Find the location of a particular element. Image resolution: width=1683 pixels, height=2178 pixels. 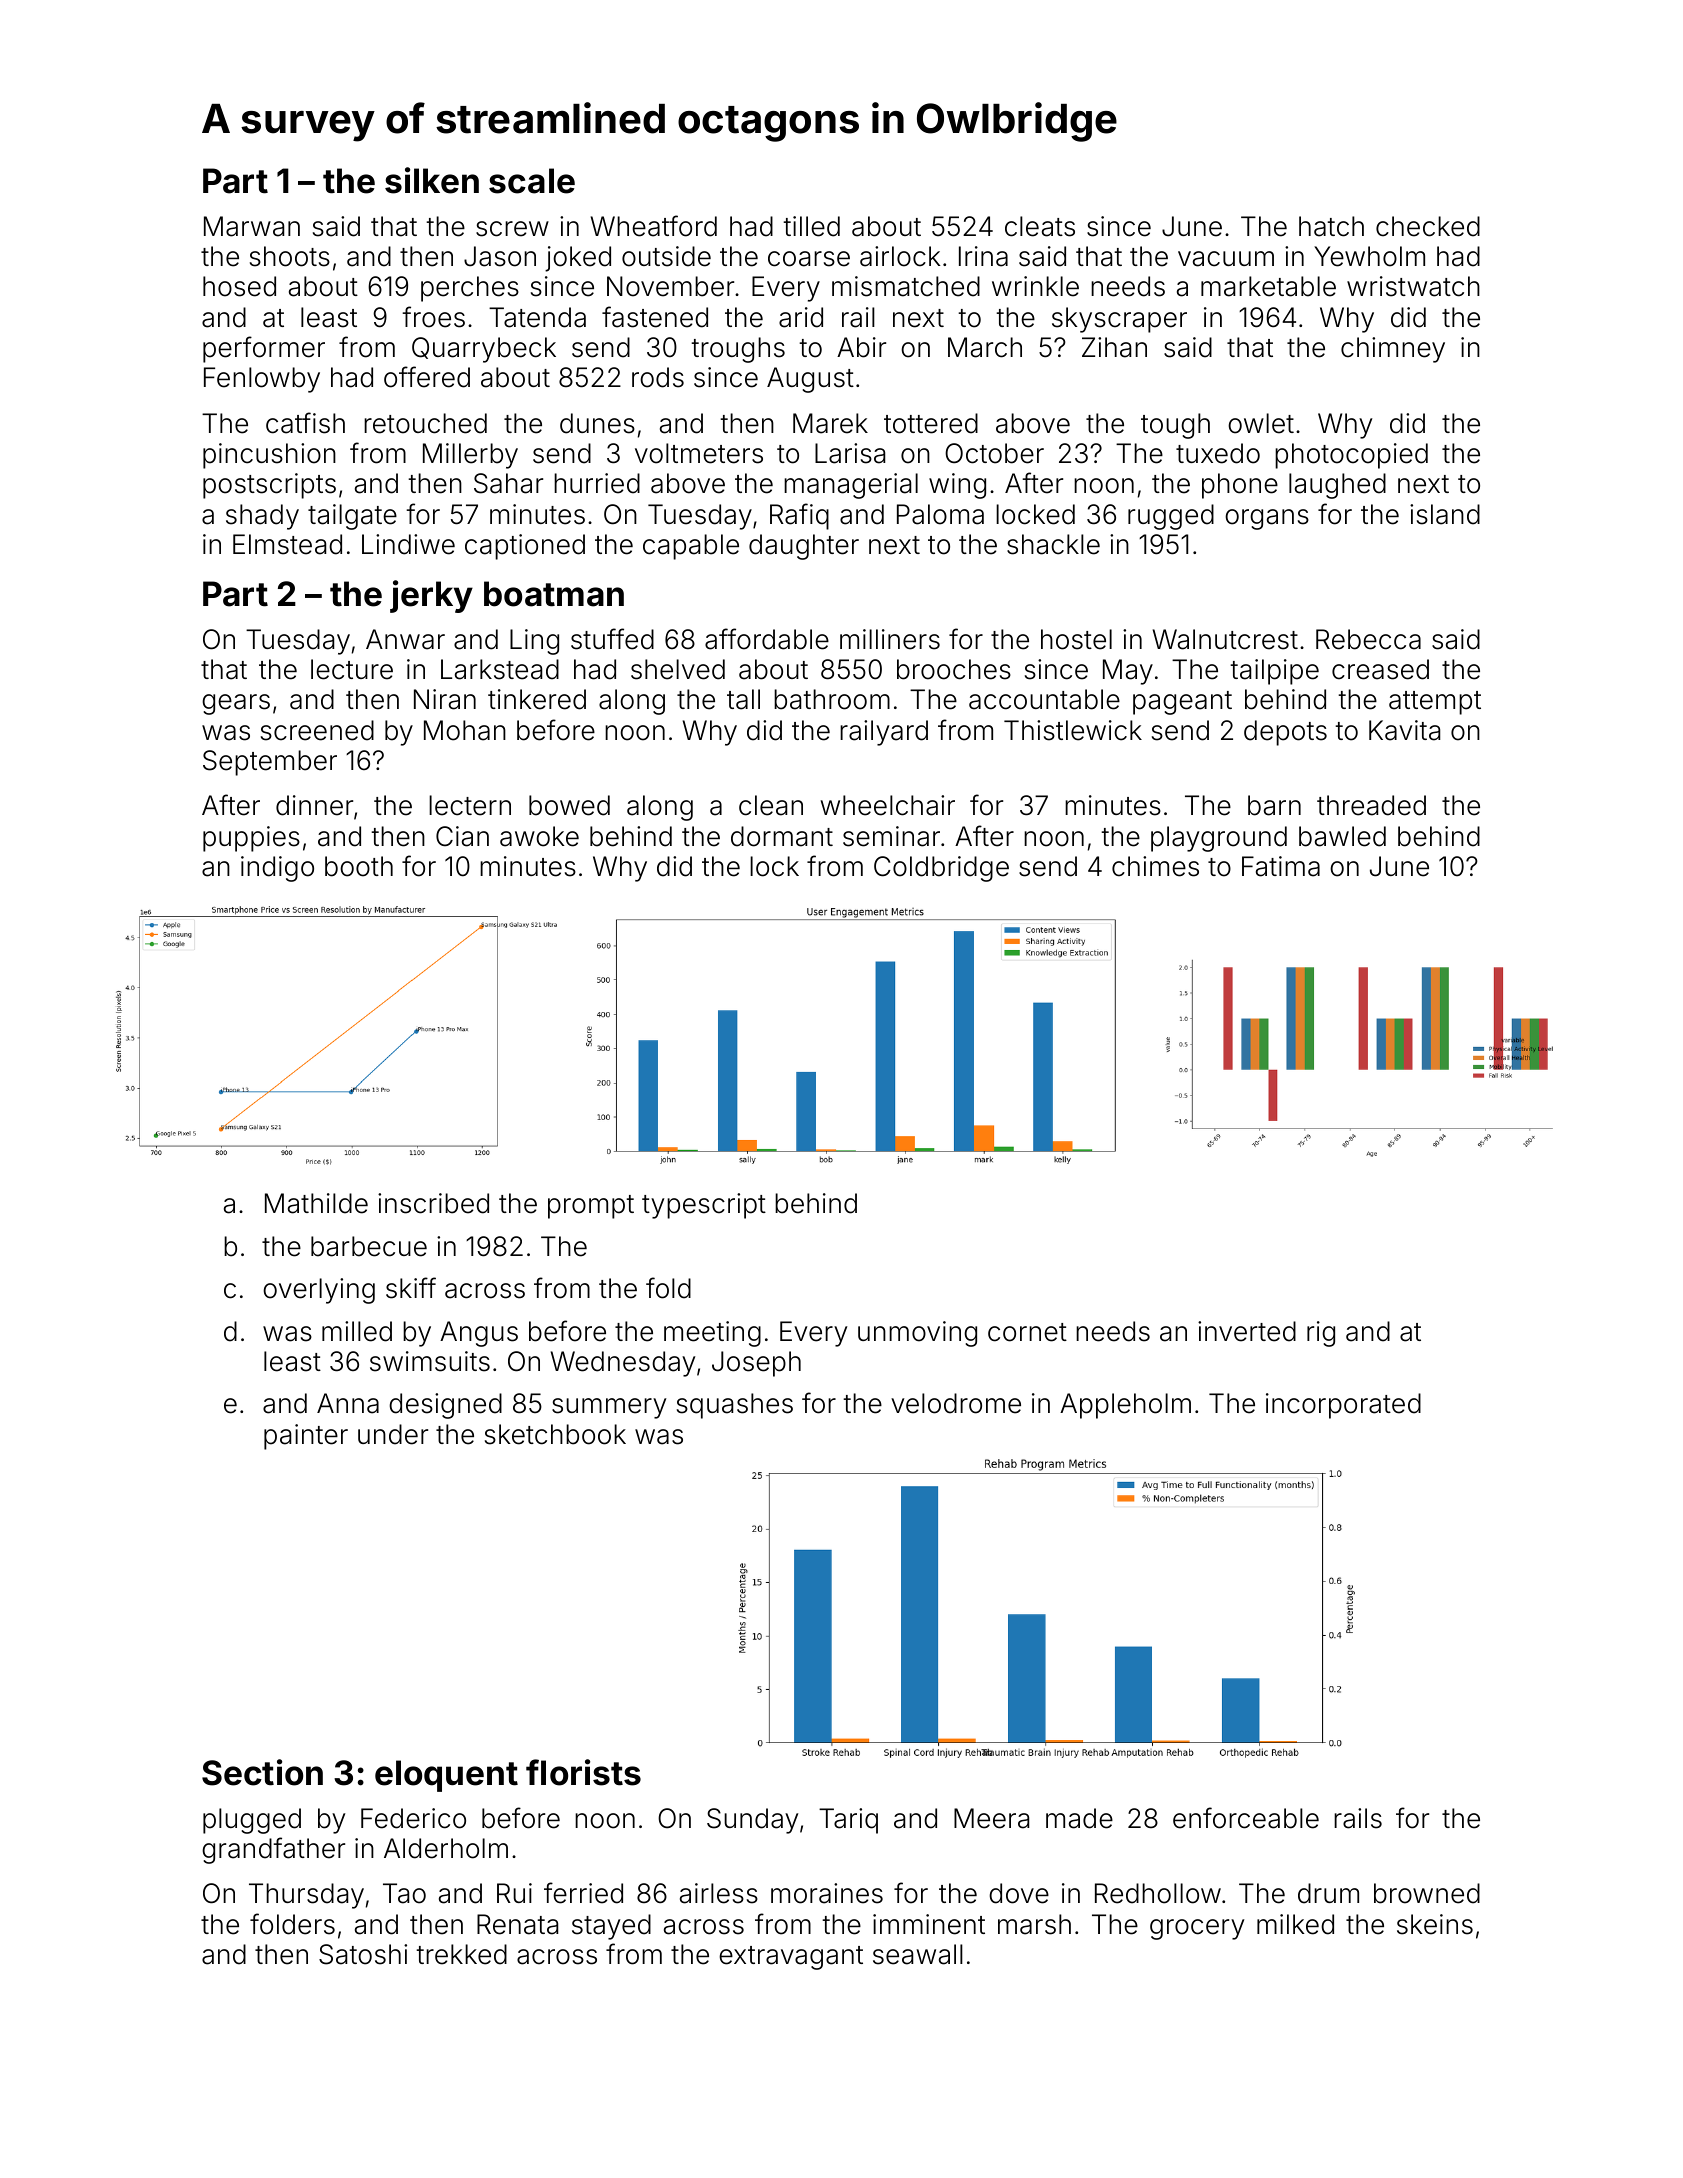

sketchbook is located at coordinates (555, 1434).
